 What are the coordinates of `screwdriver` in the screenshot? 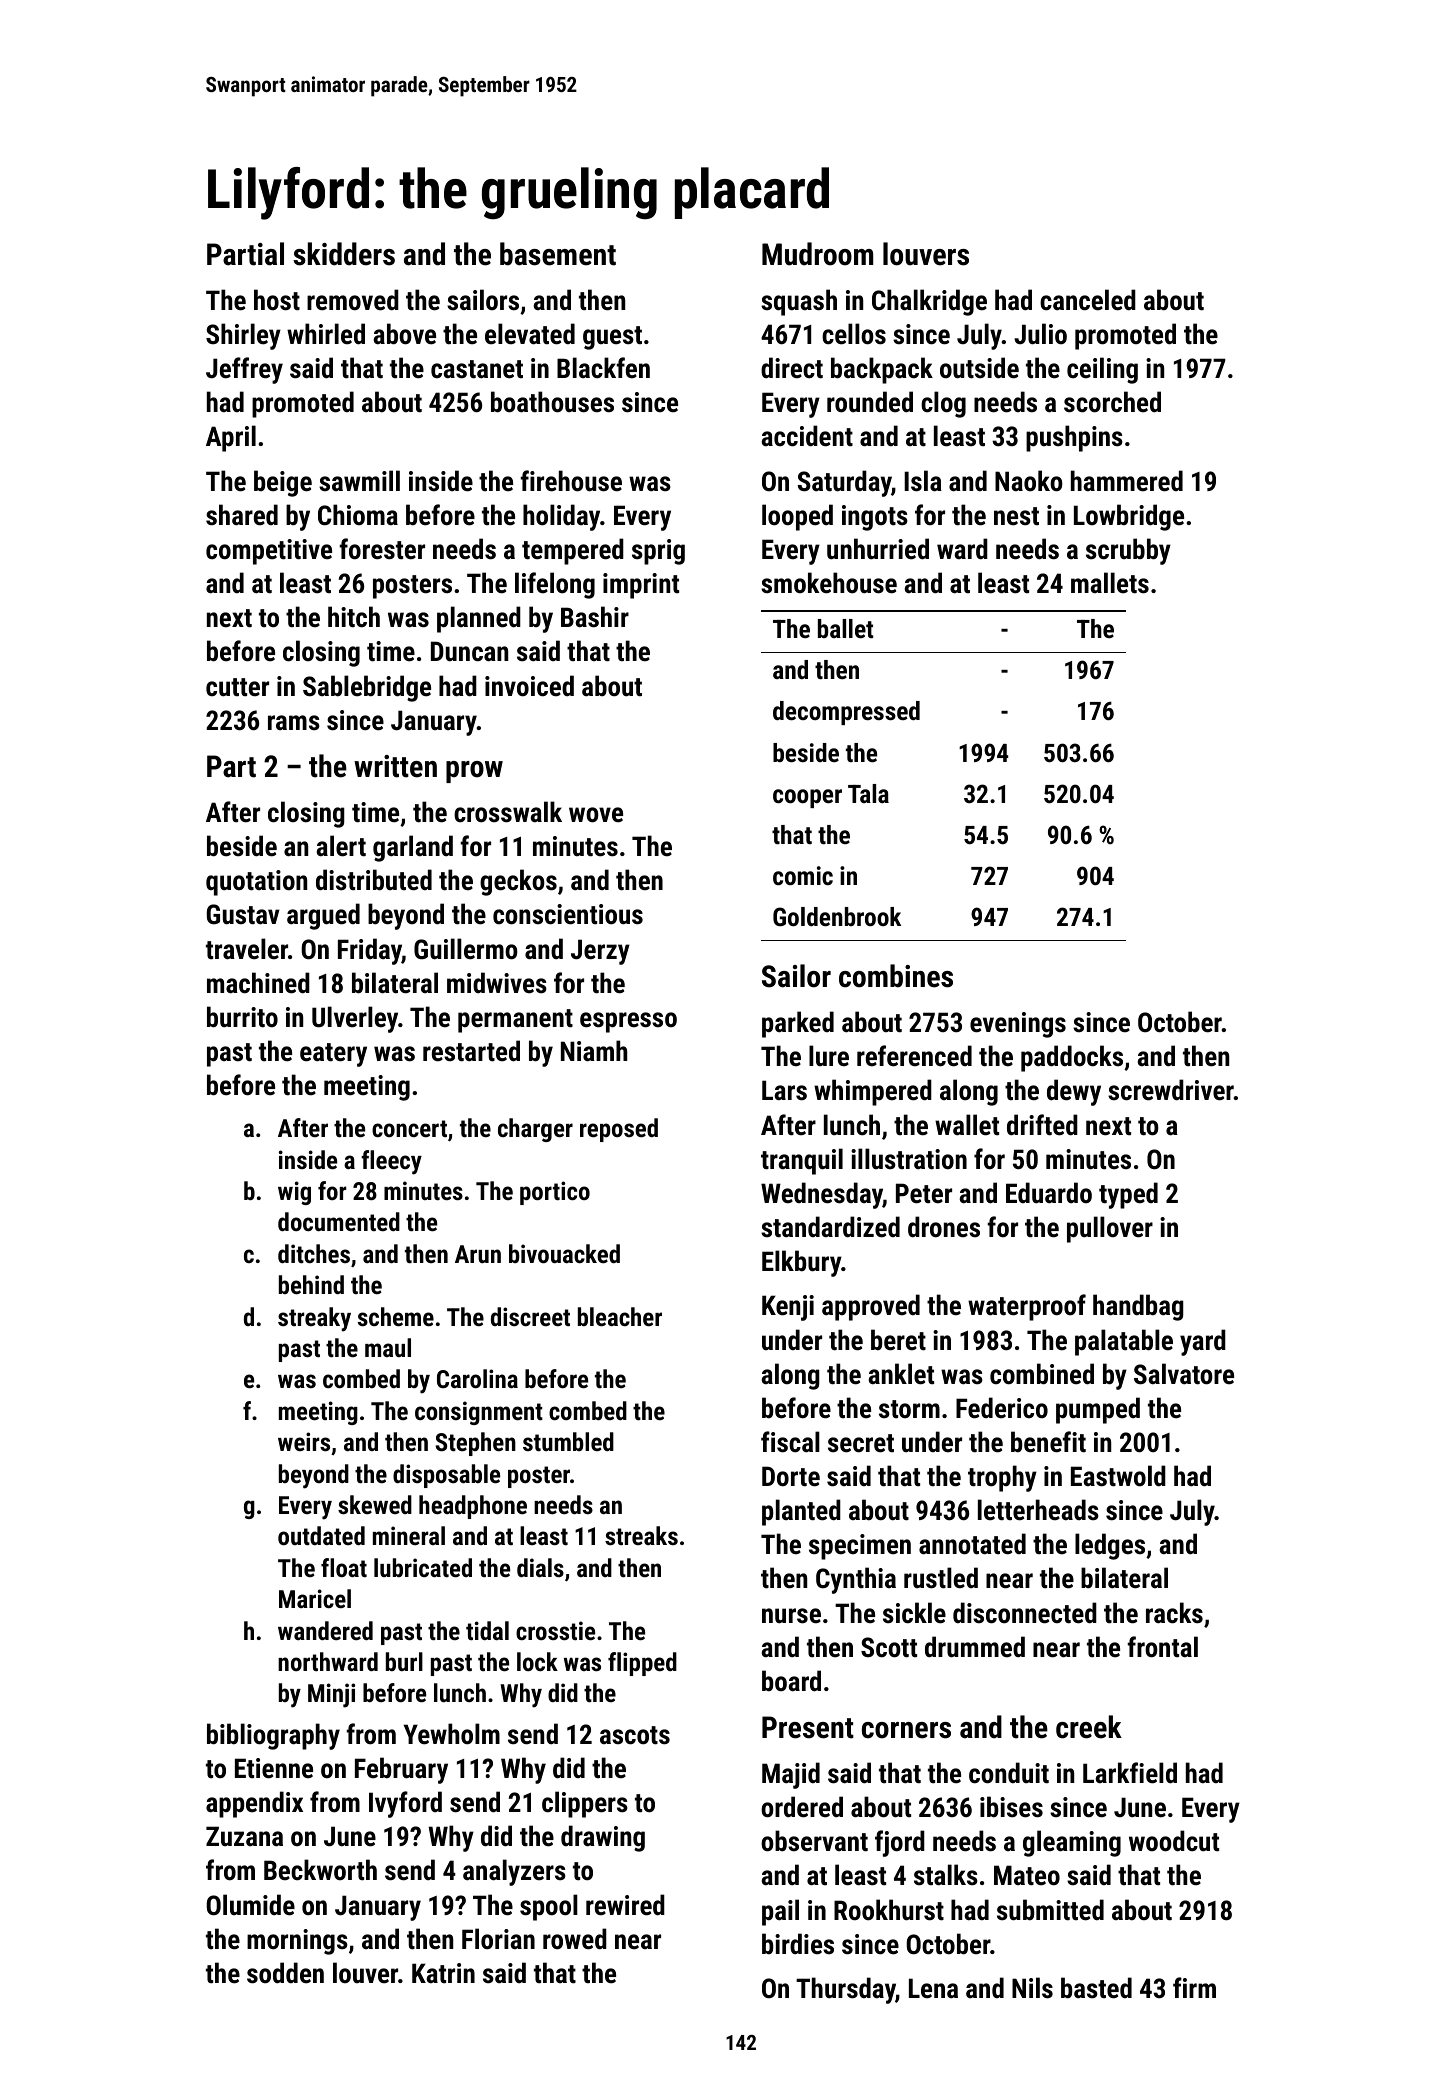 It's located at (1171, 1090).
